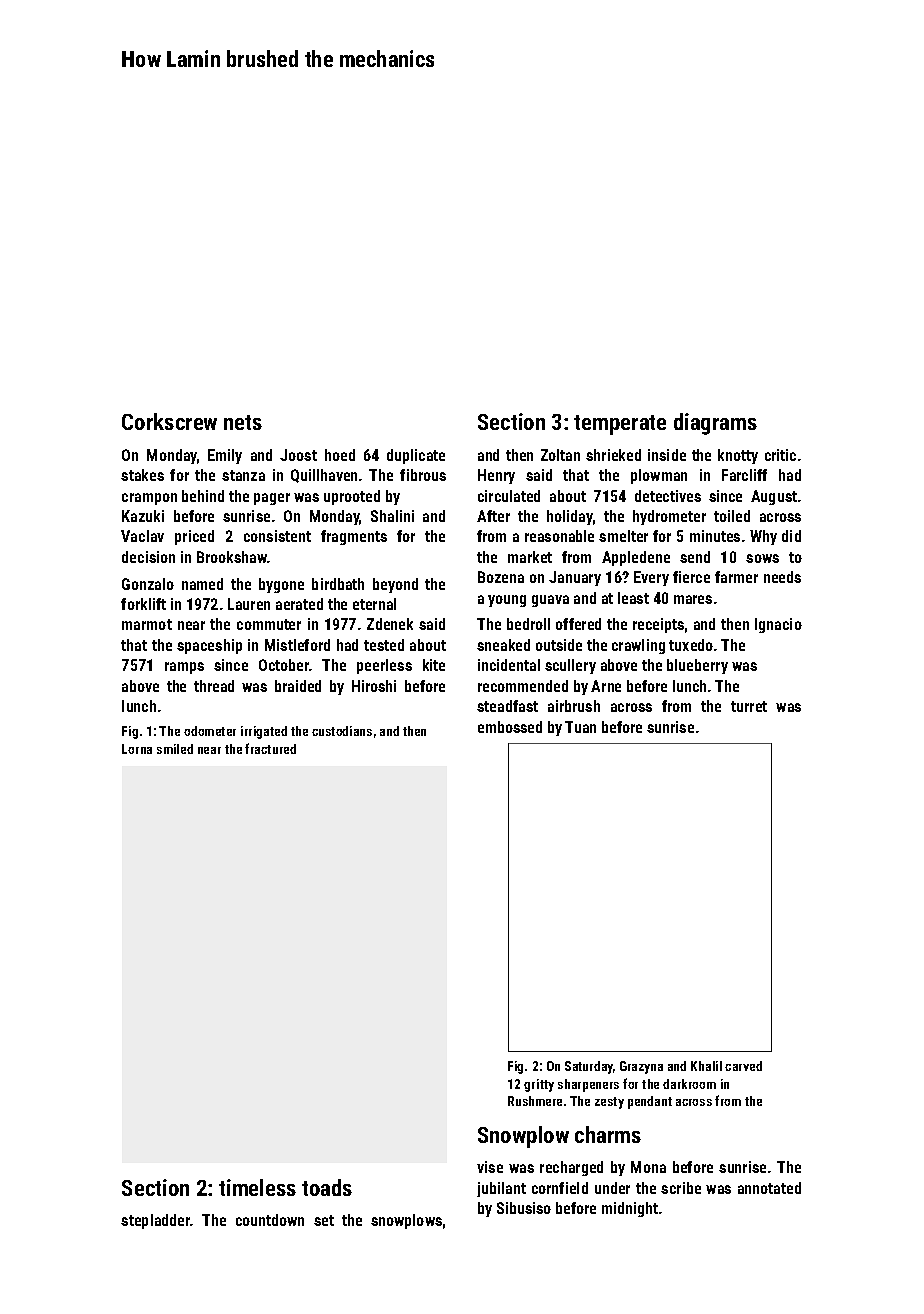 Image resolution: width=924 pixels, height=1314 pixels. I want to click on Tuan, so click(580, 727).
